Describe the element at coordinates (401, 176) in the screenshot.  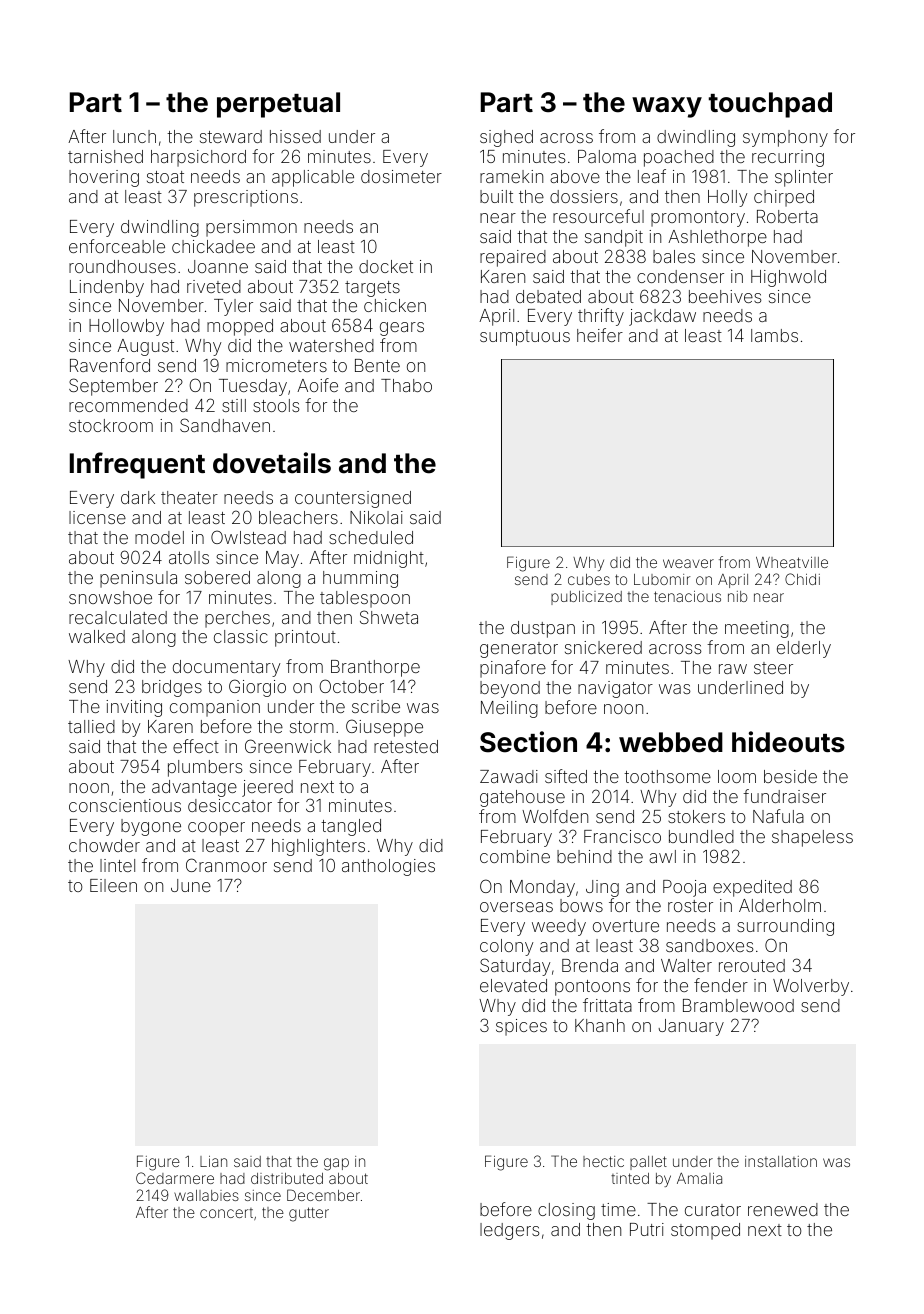
I see `dosimeter` at that location.
